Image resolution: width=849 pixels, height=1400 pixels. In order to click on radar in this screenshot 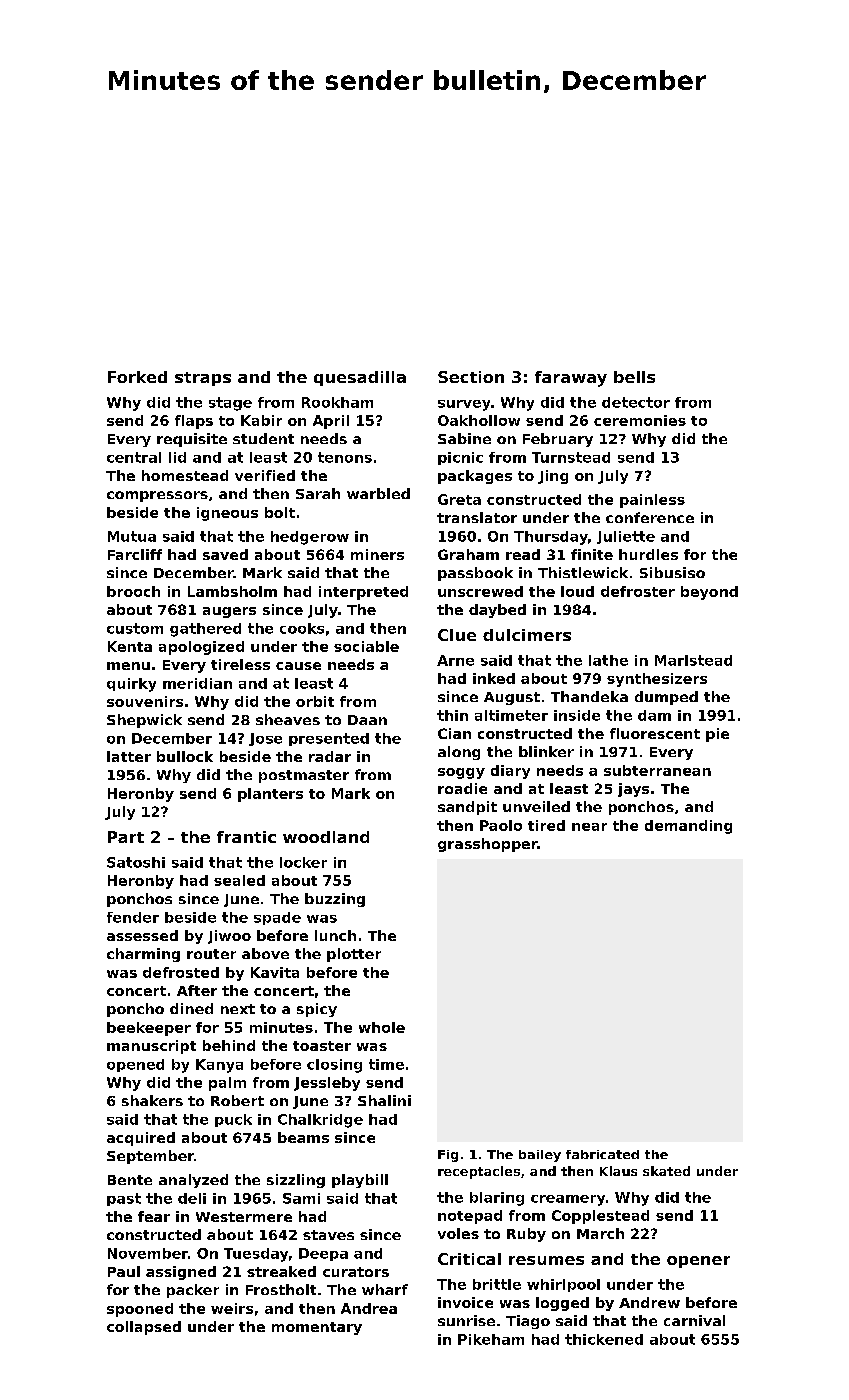, I will do `click(330, 756)`.
